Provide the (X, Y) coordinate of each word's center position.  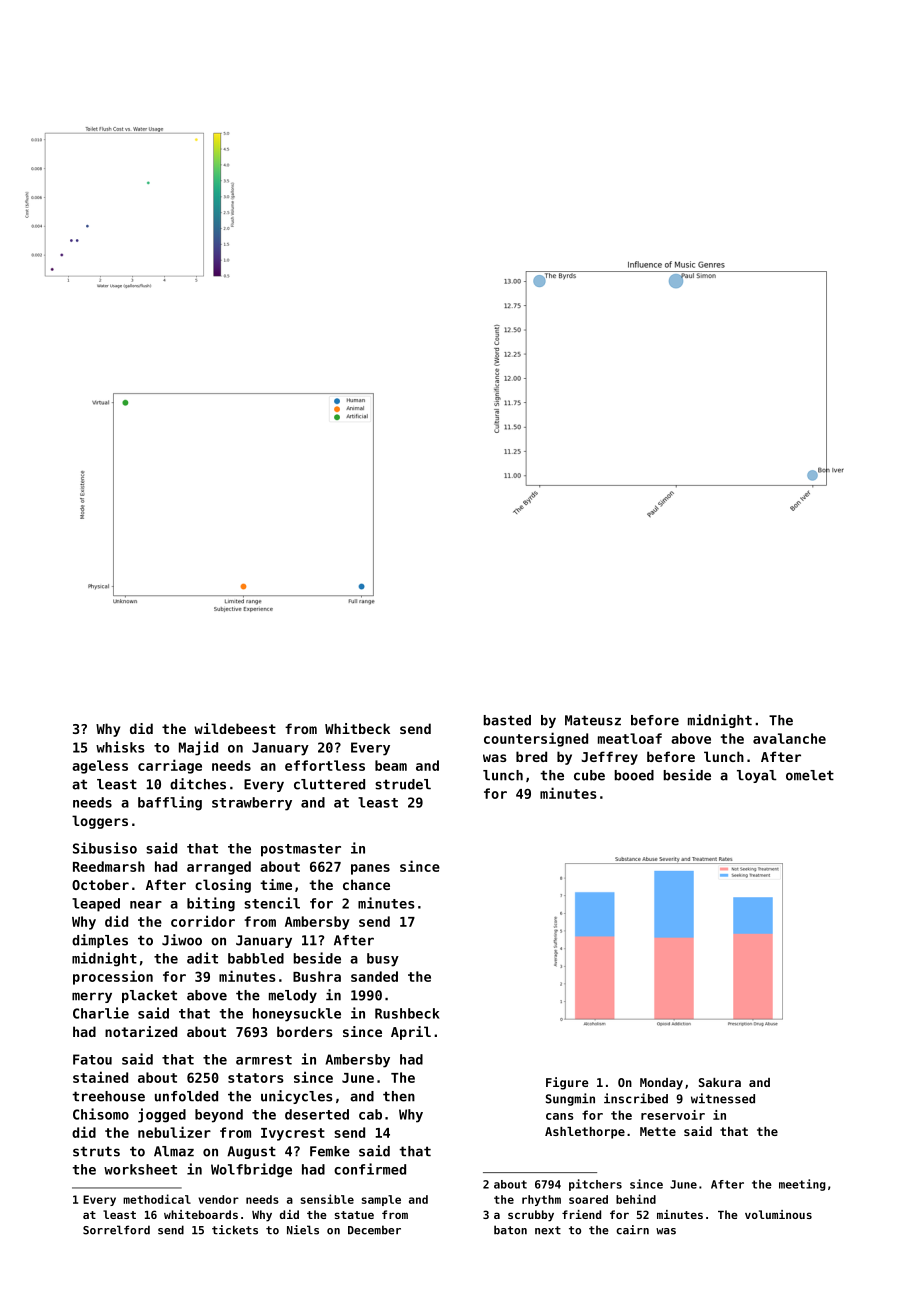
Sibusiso (105, 848)
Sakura (720, 1082)
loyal (757, 776)
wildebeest (235, 728)
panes (370, 869)
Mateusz (593, 720)
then (399, 1096)
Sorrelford (116, 1230)
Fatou (92, 1059)
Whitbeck (357, 728)
